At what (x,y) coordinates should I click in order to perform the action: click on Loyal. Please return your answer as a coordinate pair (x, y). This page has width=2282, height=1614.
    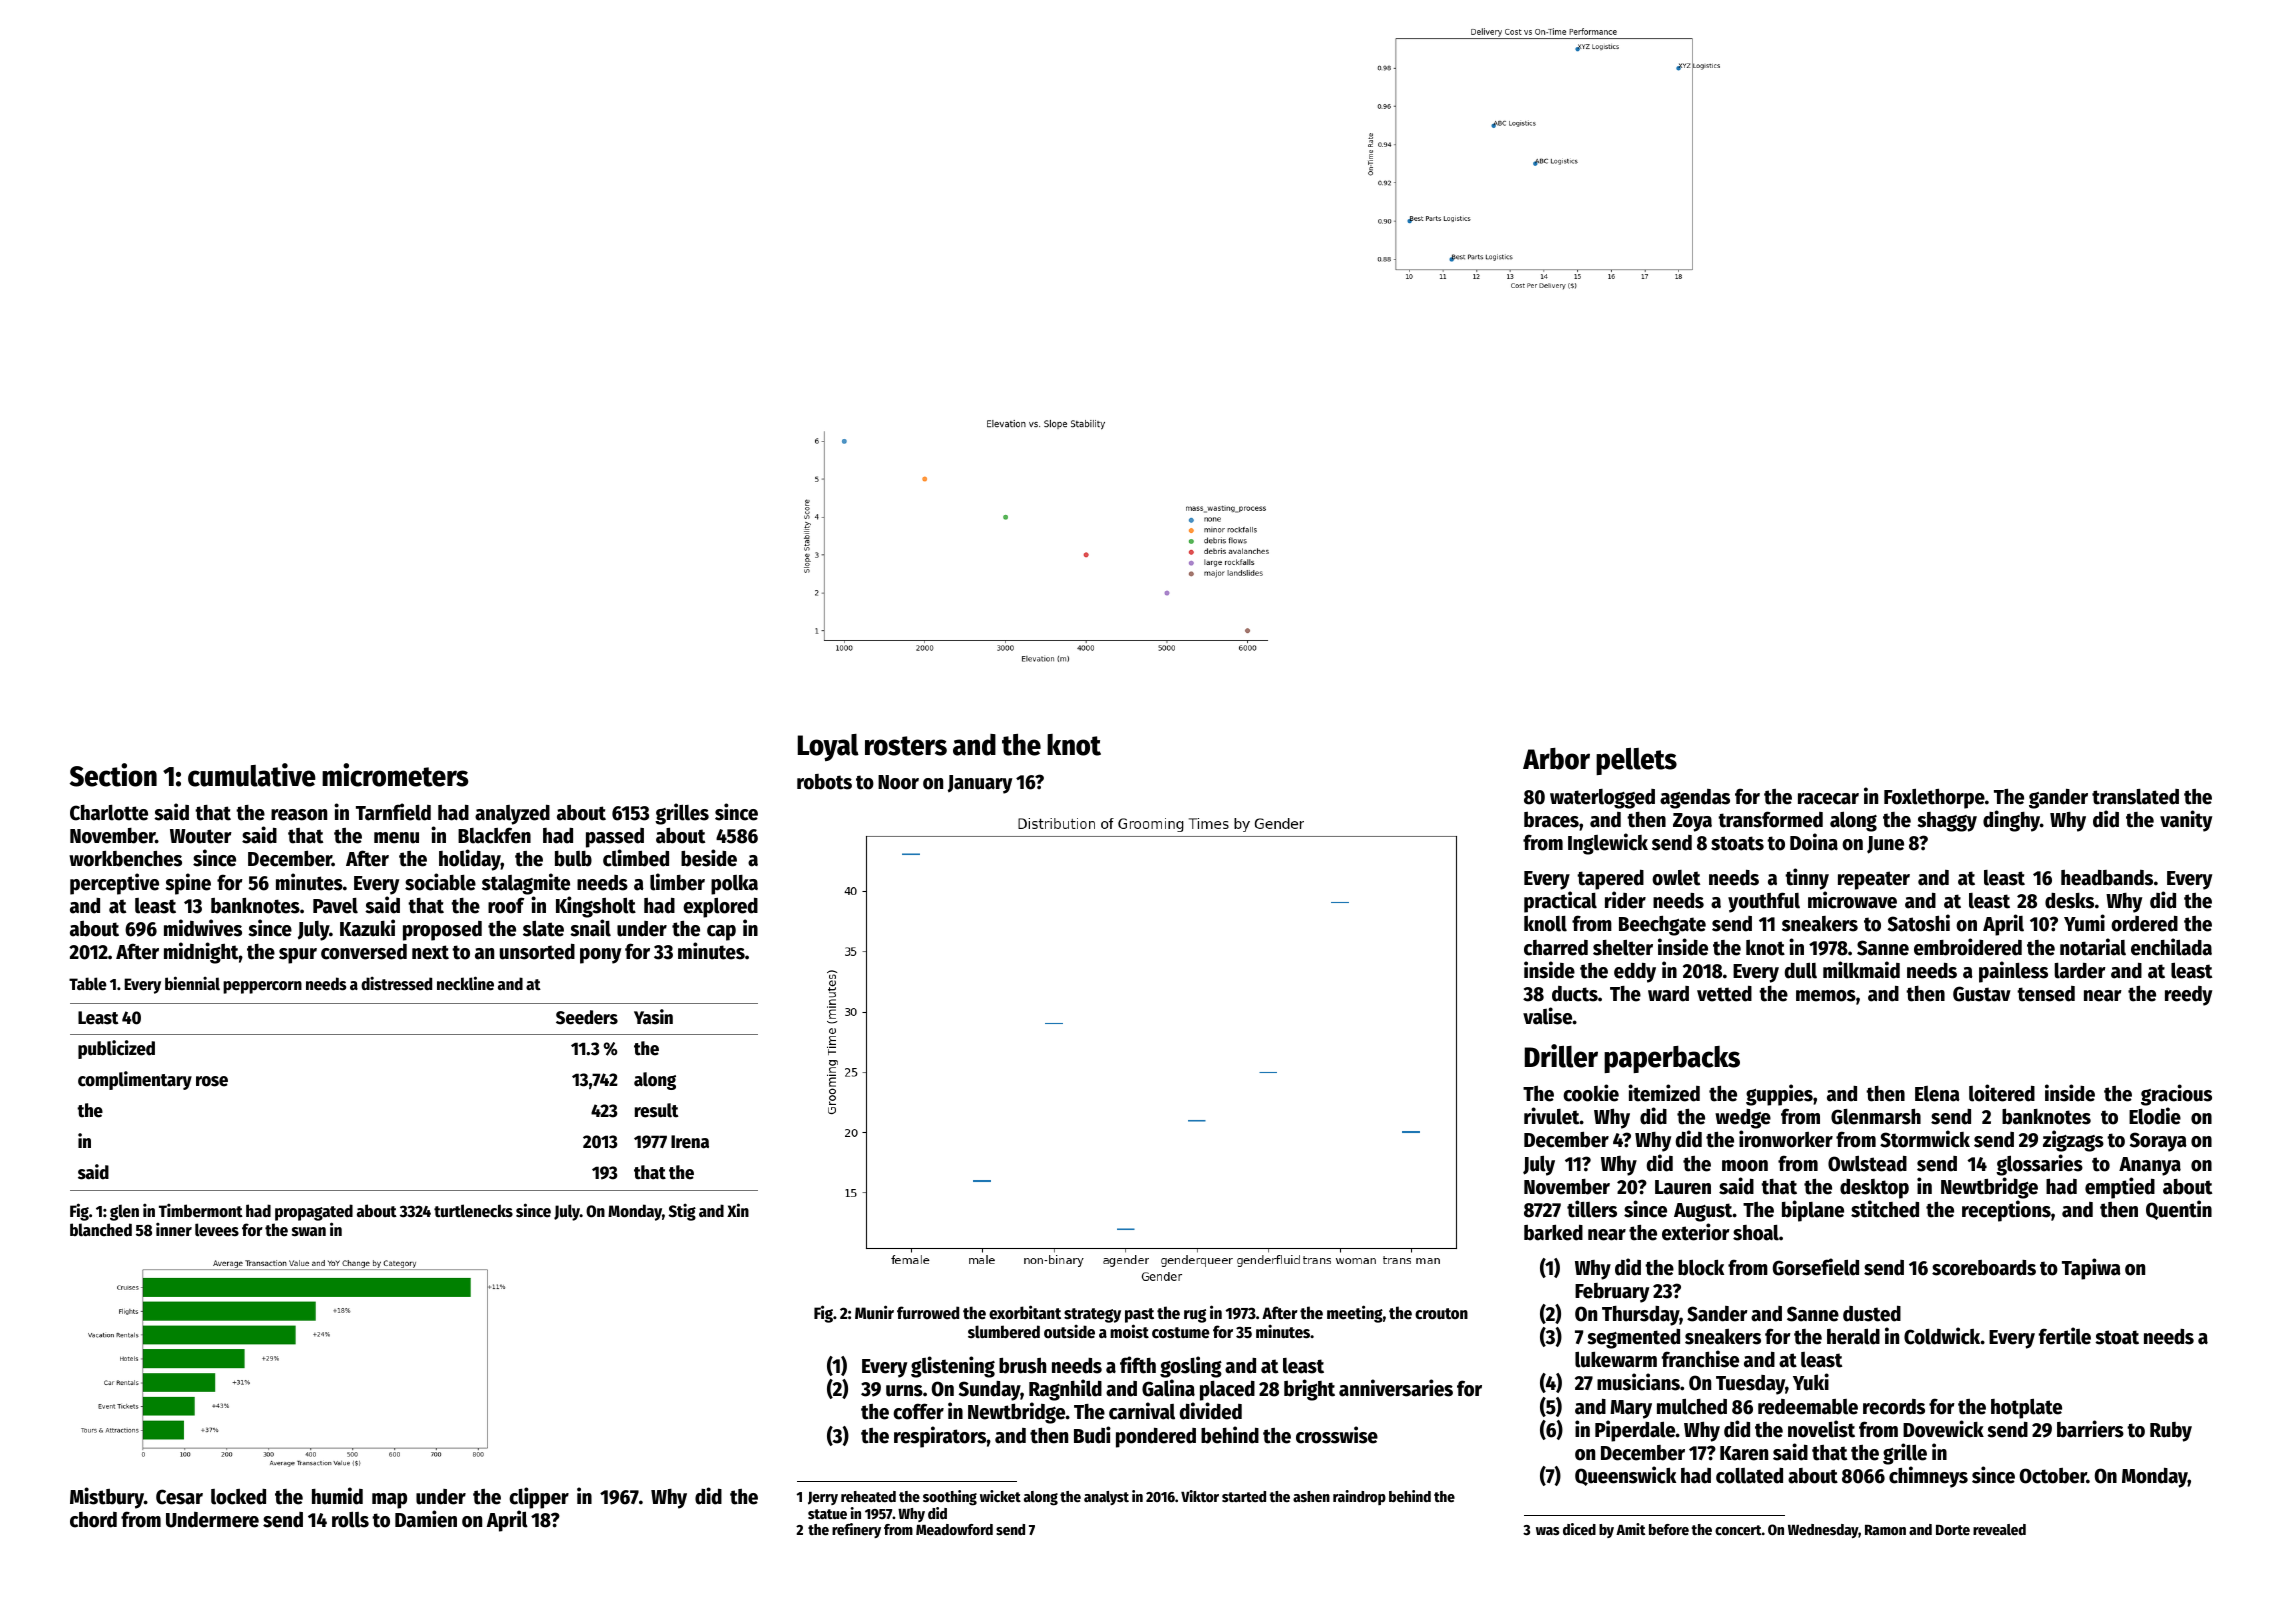
    Looking at the image, I should click on (828, 747).
